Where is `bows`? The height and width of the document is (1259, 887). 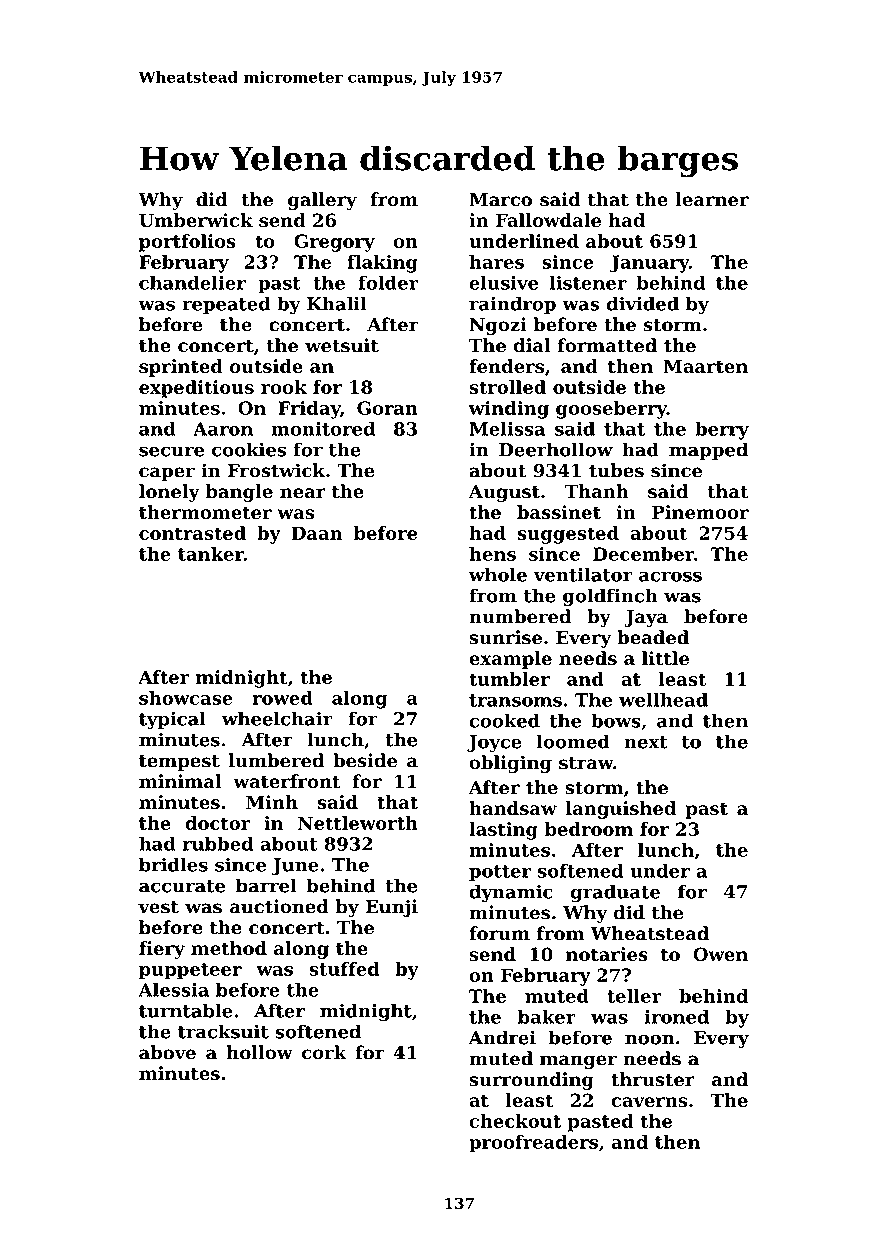 bows is located at coordinates (616, 720).
